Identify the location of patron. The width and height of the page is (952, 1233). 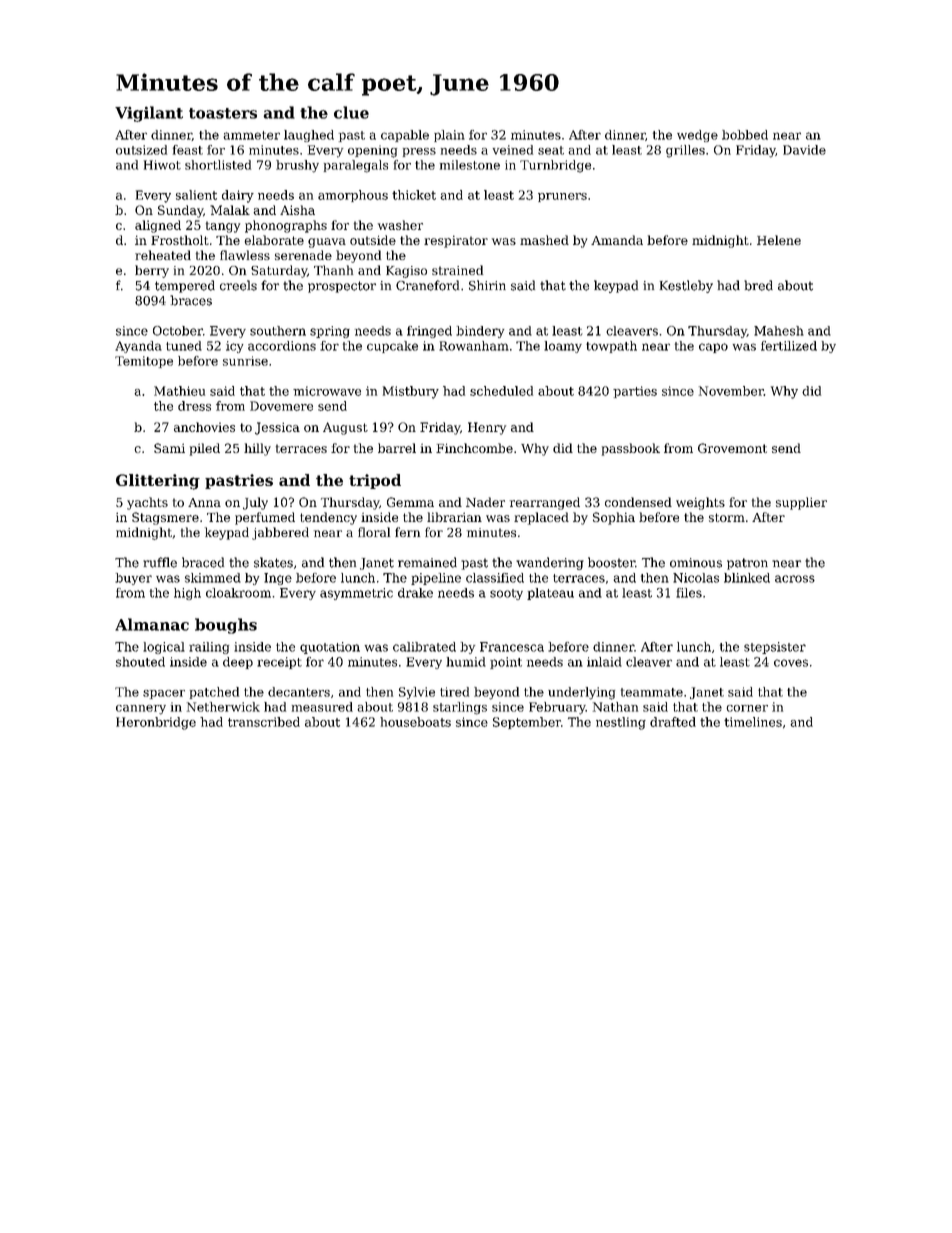
(747, 564).
